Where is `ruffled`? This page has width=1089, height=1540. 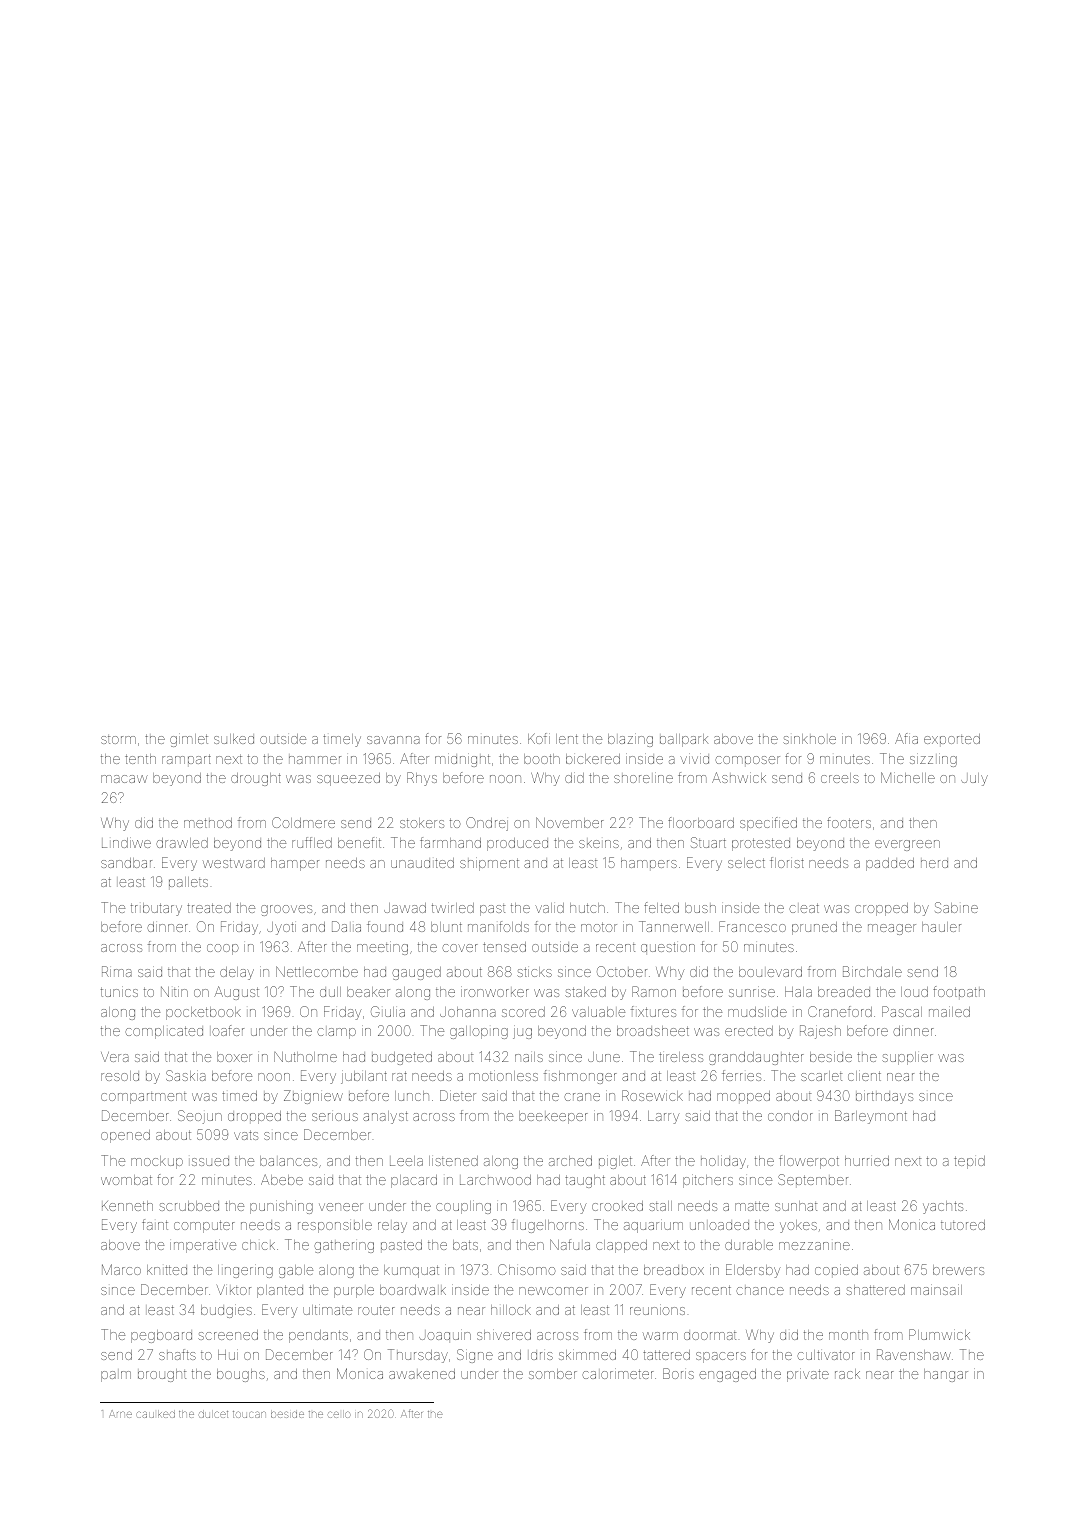 ruffled is located at coordinates (312, 842).
